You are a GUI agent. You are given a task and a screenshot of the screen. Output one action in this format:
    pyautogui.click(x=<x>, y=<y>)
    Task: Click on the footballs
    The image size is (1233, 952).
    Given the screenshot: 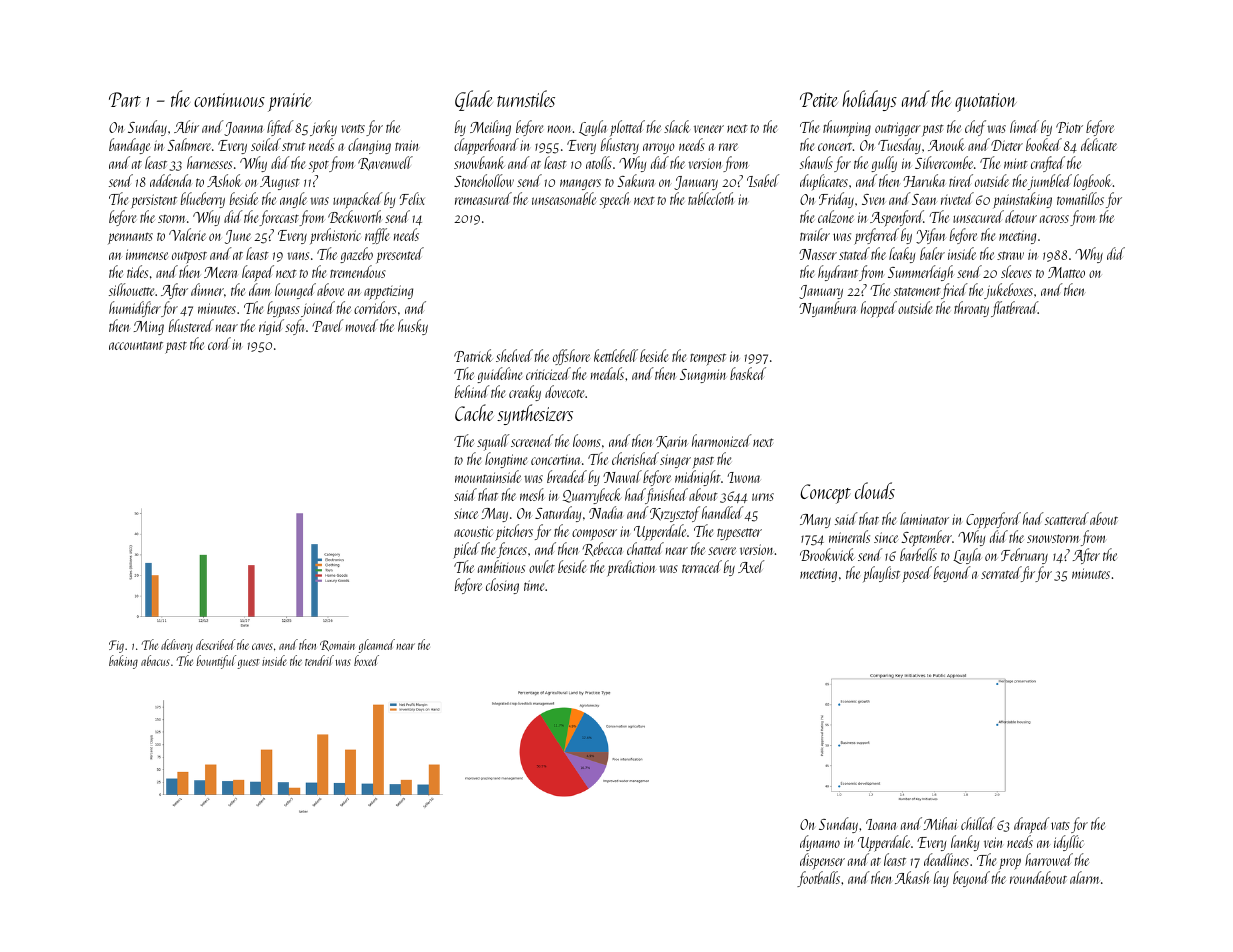 What is the action you would take?
    pyautogui.click(x=818, y=879)
